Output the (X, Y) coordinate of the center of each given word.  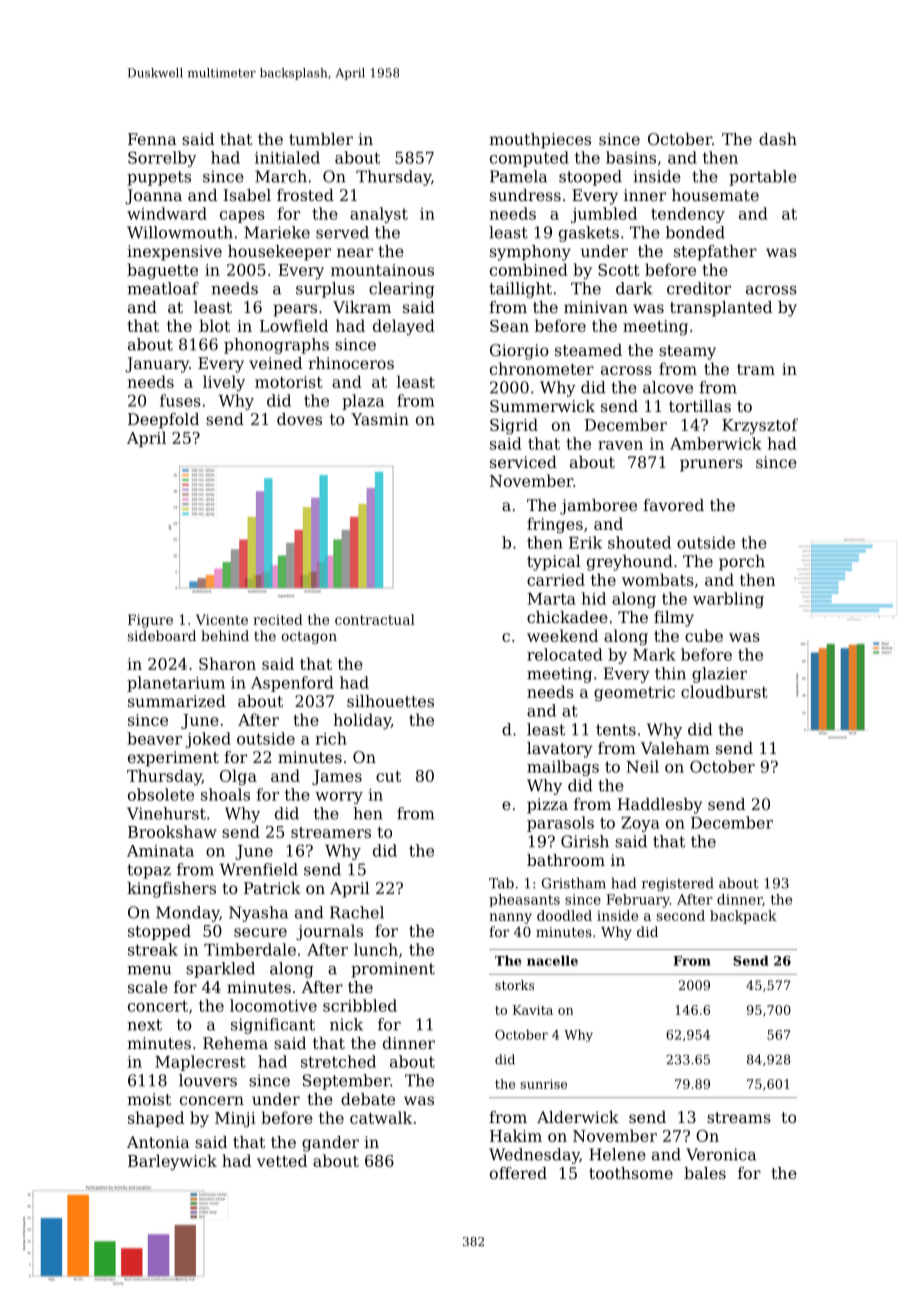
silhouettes (390, 701)
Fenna (152, 139)
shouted (639, 542)
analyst (379, 215)
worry (339, 798)
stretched (338, 1061)
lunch (376, 949)
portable (763, 178)
